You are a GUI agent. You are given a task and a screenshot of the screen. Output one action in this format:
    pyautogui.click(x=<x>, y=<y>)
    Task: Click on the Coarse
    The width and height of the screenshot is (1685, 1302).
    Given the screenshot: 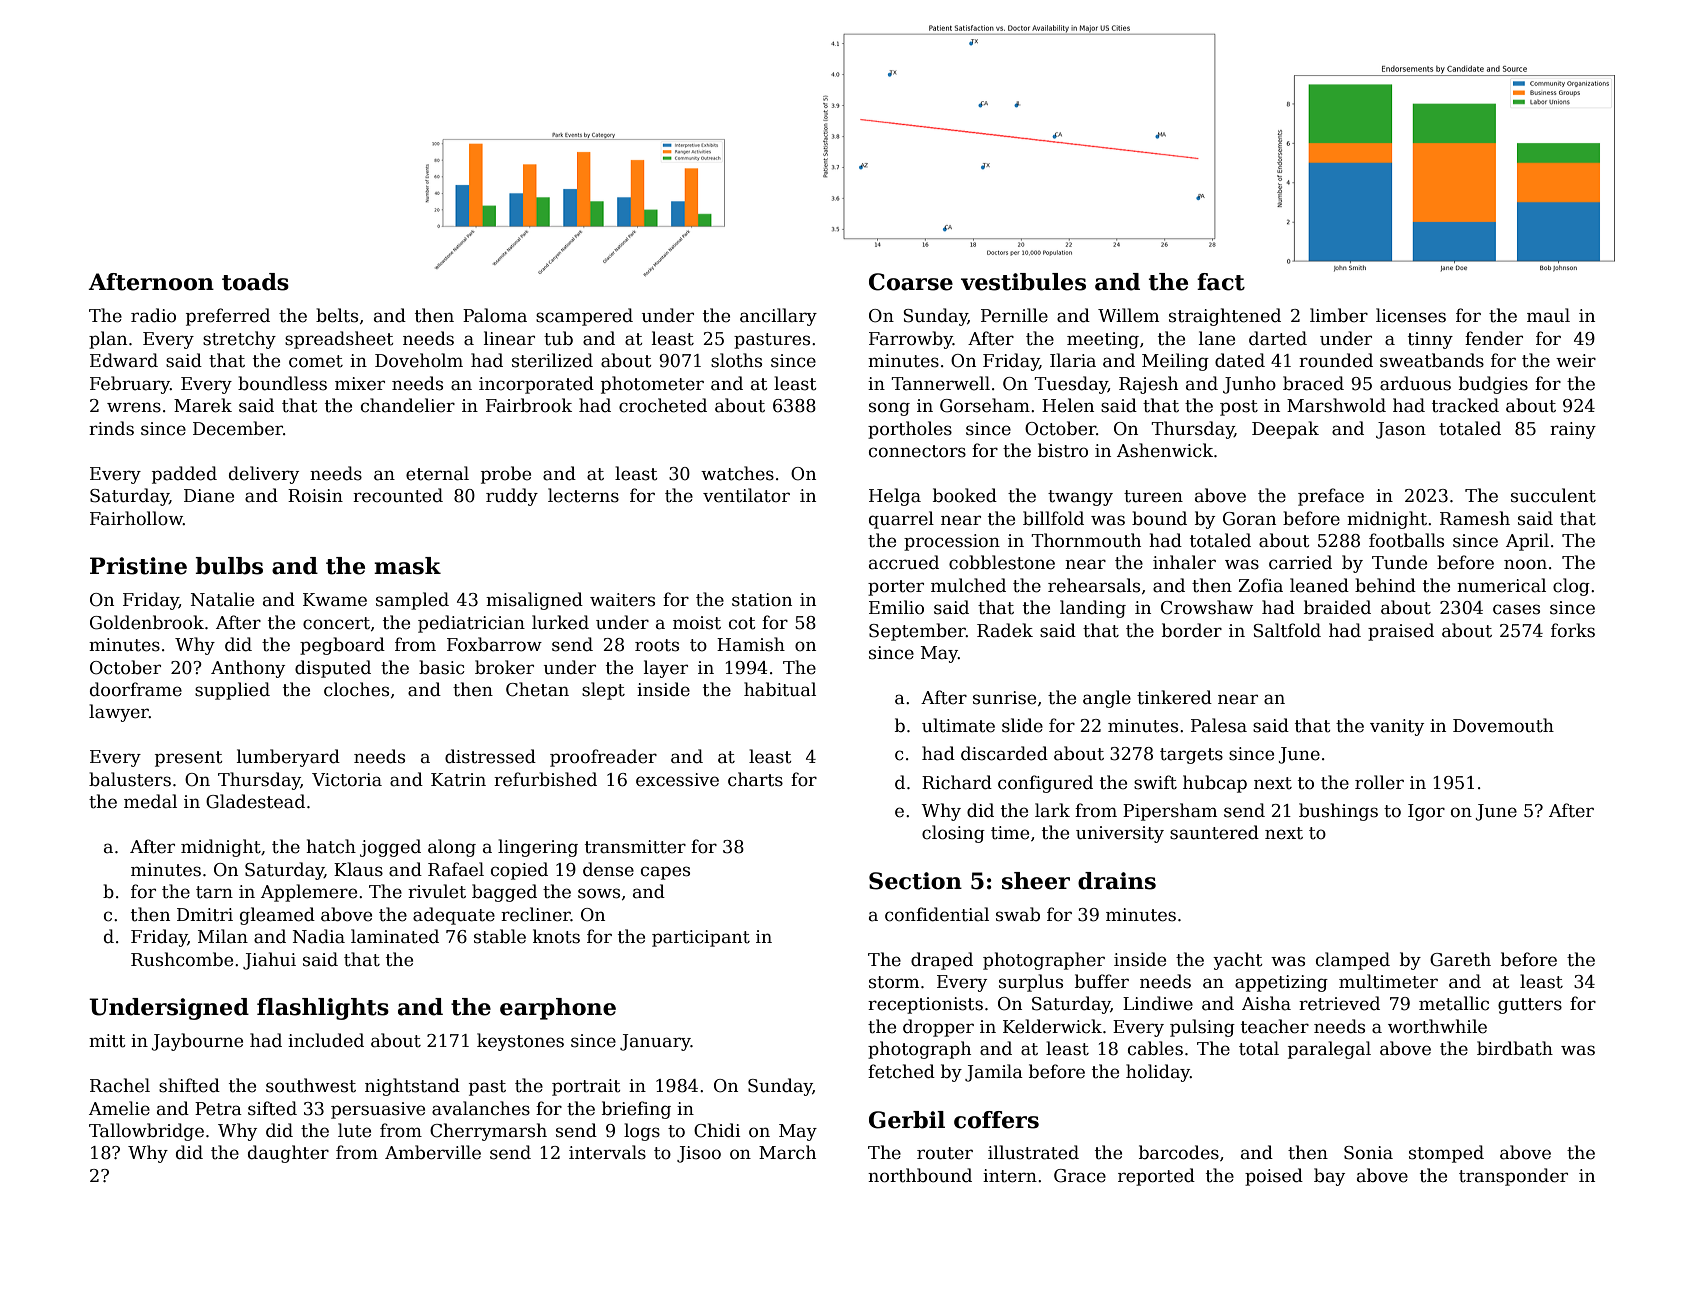 What is the action you would take?
    pyautogui.click(x=911, y=282)
